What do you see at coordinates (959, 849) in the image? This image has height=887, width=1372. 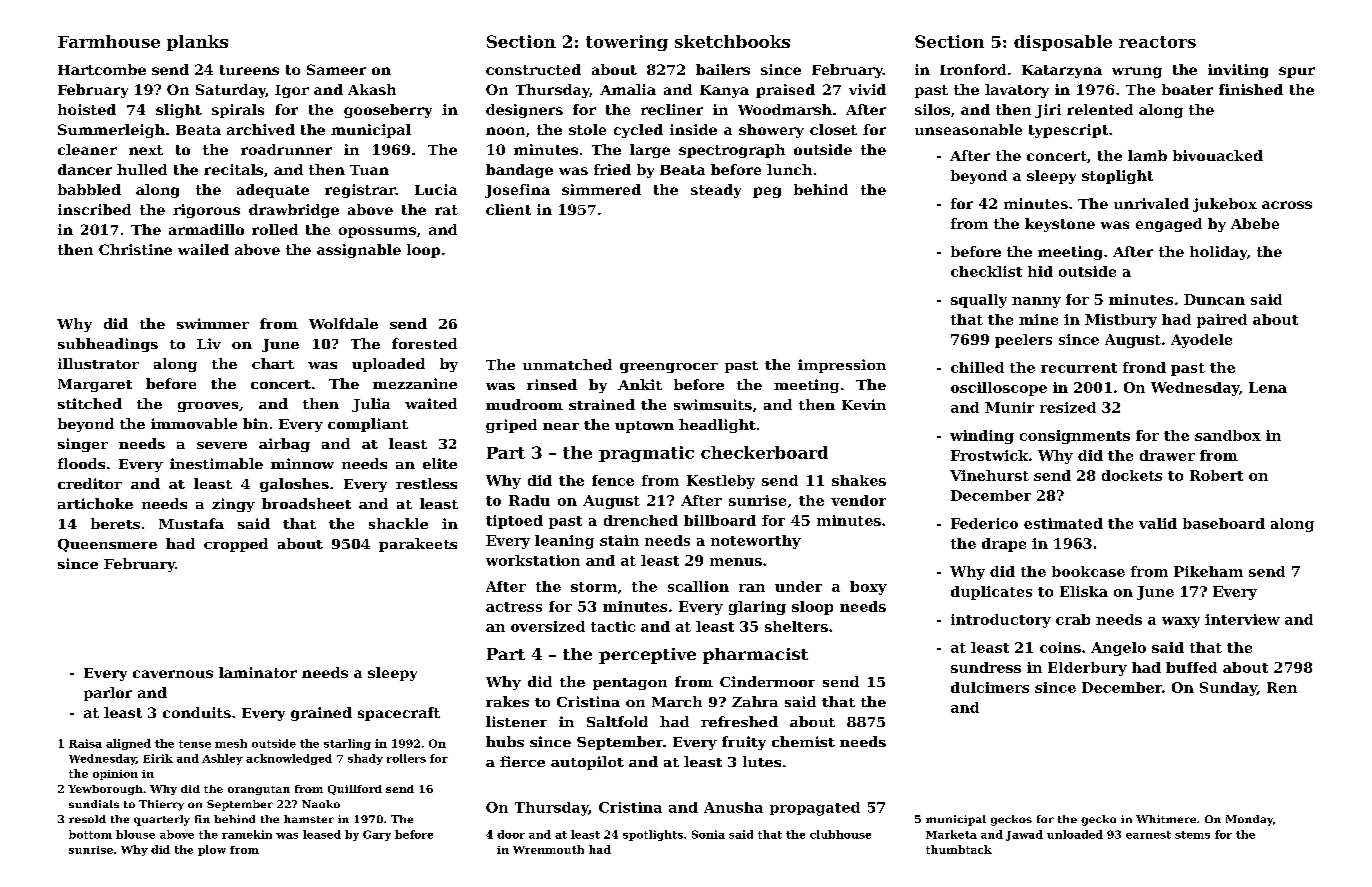 I see `thumbtack` at bounding box center [959, 849].
